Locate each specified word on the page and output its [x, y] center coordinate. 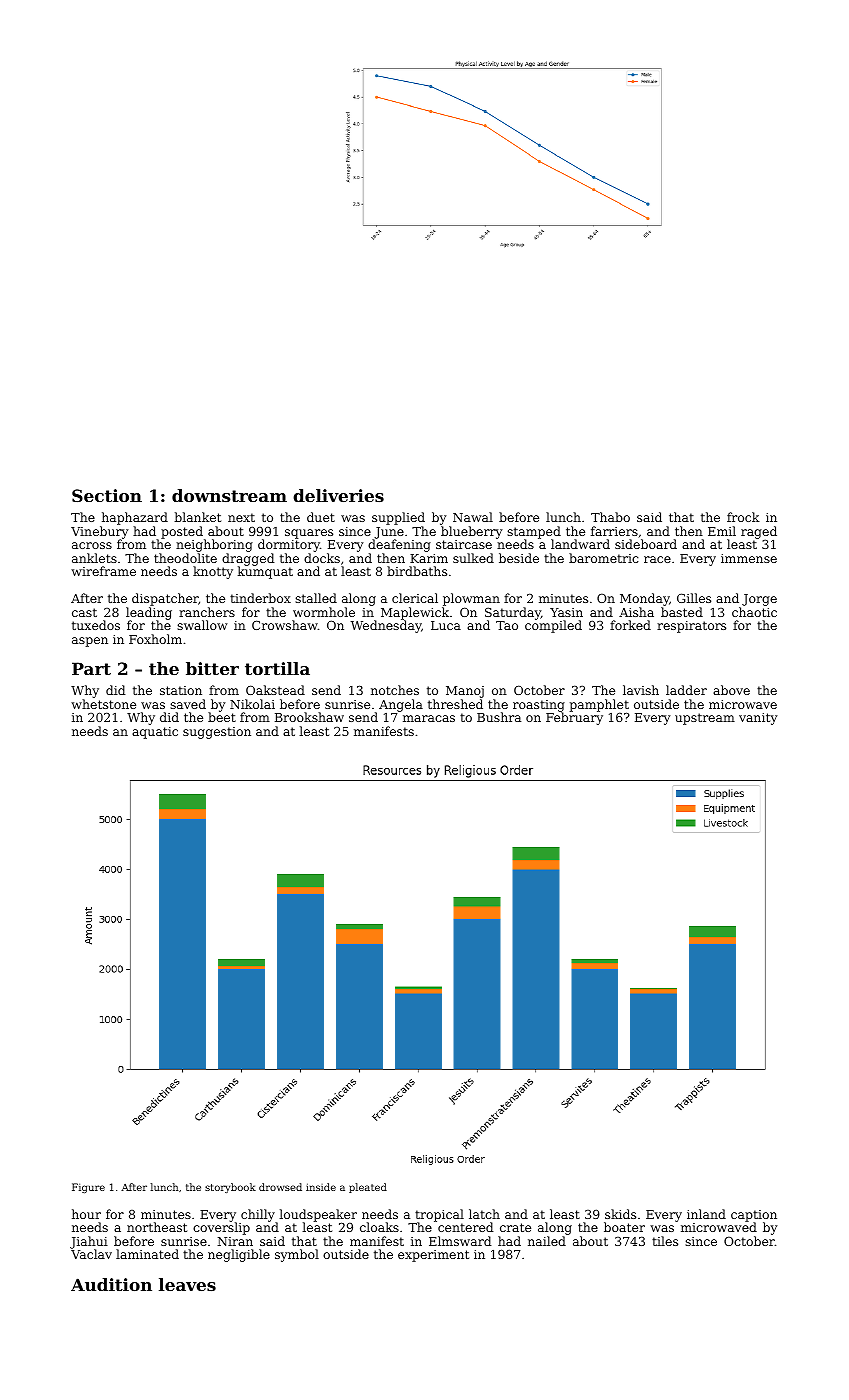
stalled [316, 598]
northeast [157, 1227]
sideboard [646, 544]
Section [107, 495]
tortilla [277, 668]
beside [519, 558]
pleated [368, 1188]
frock [743, 517]
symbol [297, 1255]
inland [706, 1214]
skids [620, 1214]
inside [321, 1187]
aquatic [155, 733]
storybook [230, 1188]
